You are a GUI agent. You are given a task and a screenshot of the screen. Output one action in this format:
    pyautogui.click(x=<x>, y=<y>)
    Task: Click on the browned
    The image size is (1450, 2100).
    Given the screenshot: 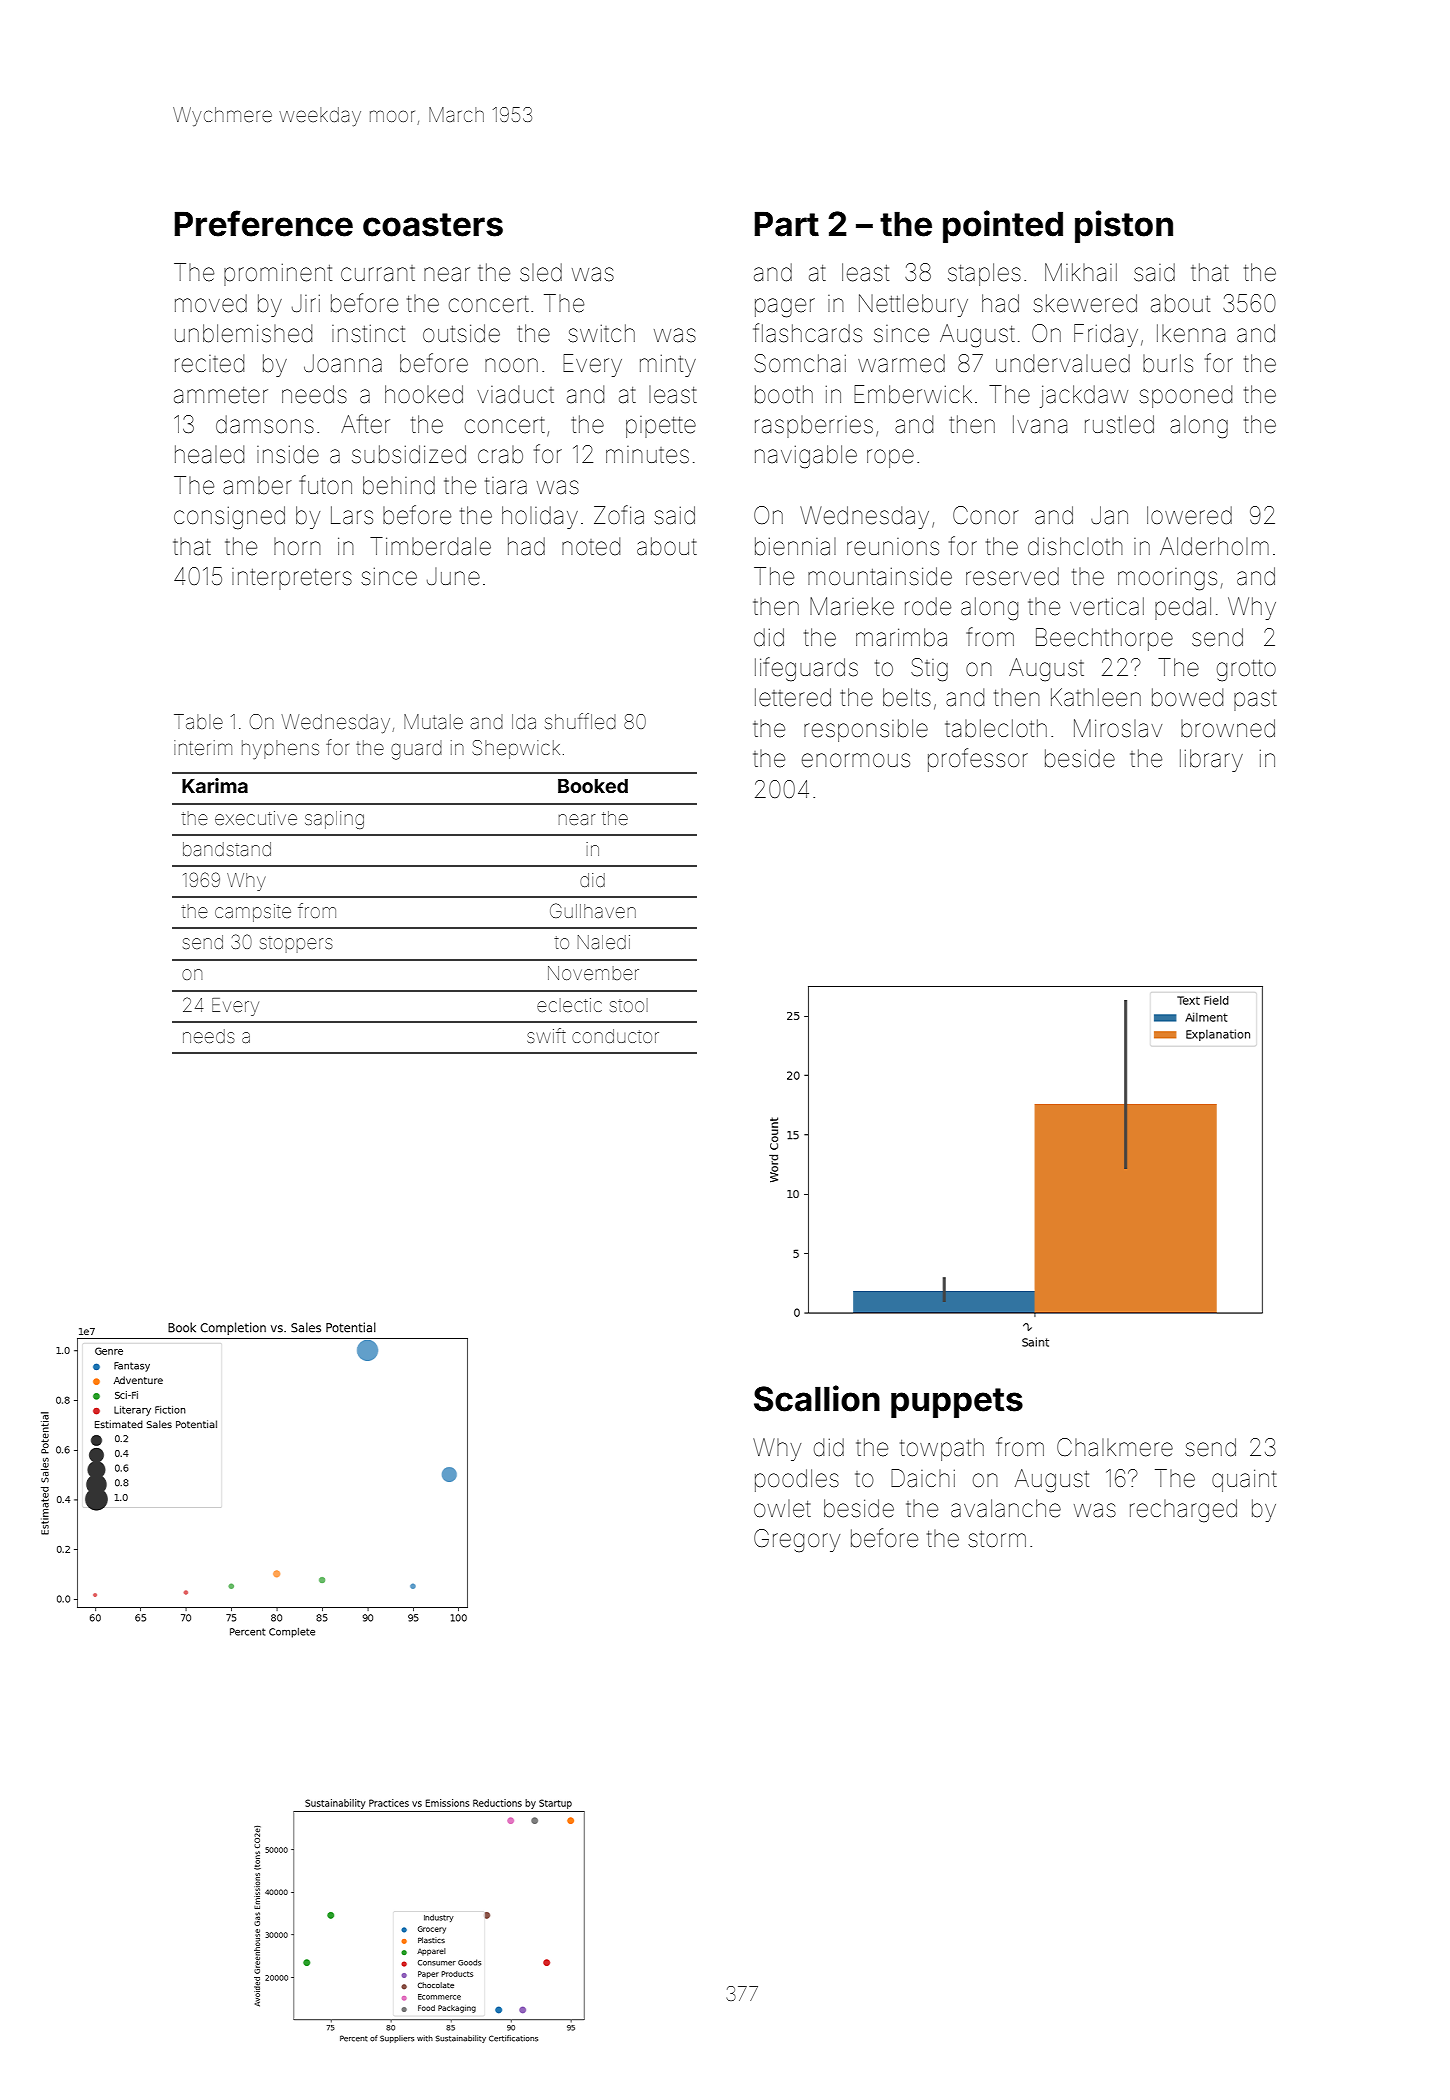 What is the action you would take?
    pyautogui.click(x=1228, y=728)
